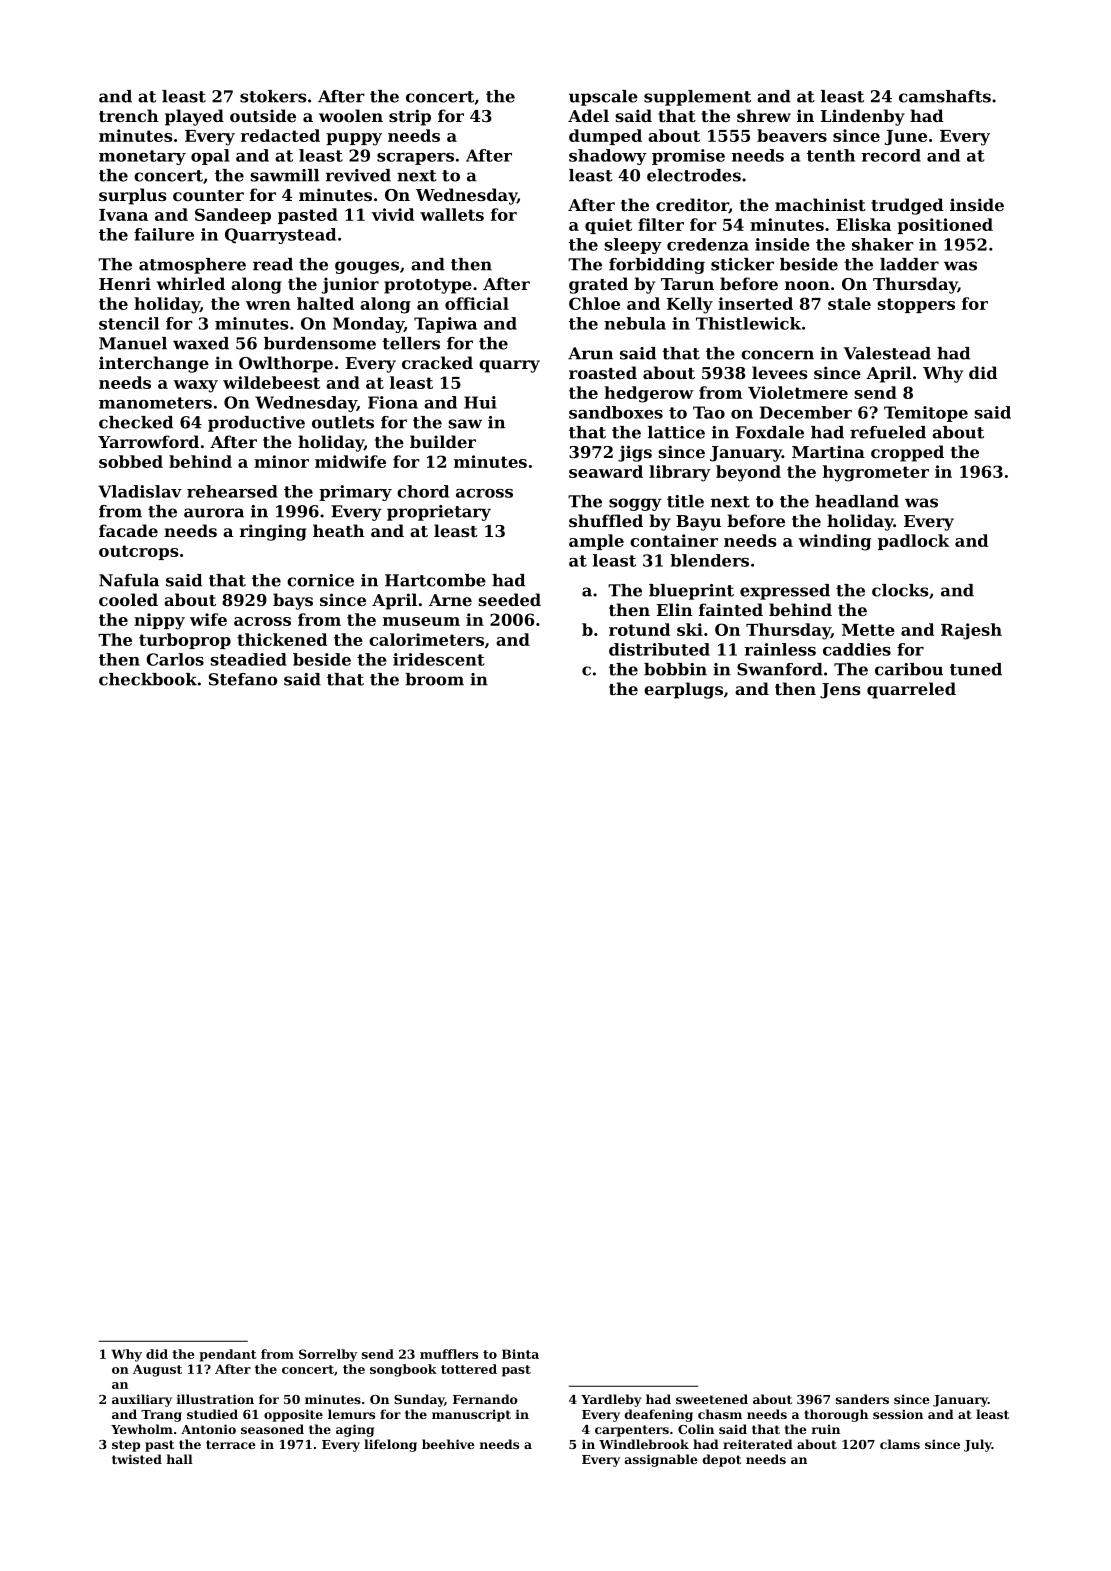  What do you see at coordinates (157, 1370) in the page?
I see `August` at bounding box center [157, 1370].
